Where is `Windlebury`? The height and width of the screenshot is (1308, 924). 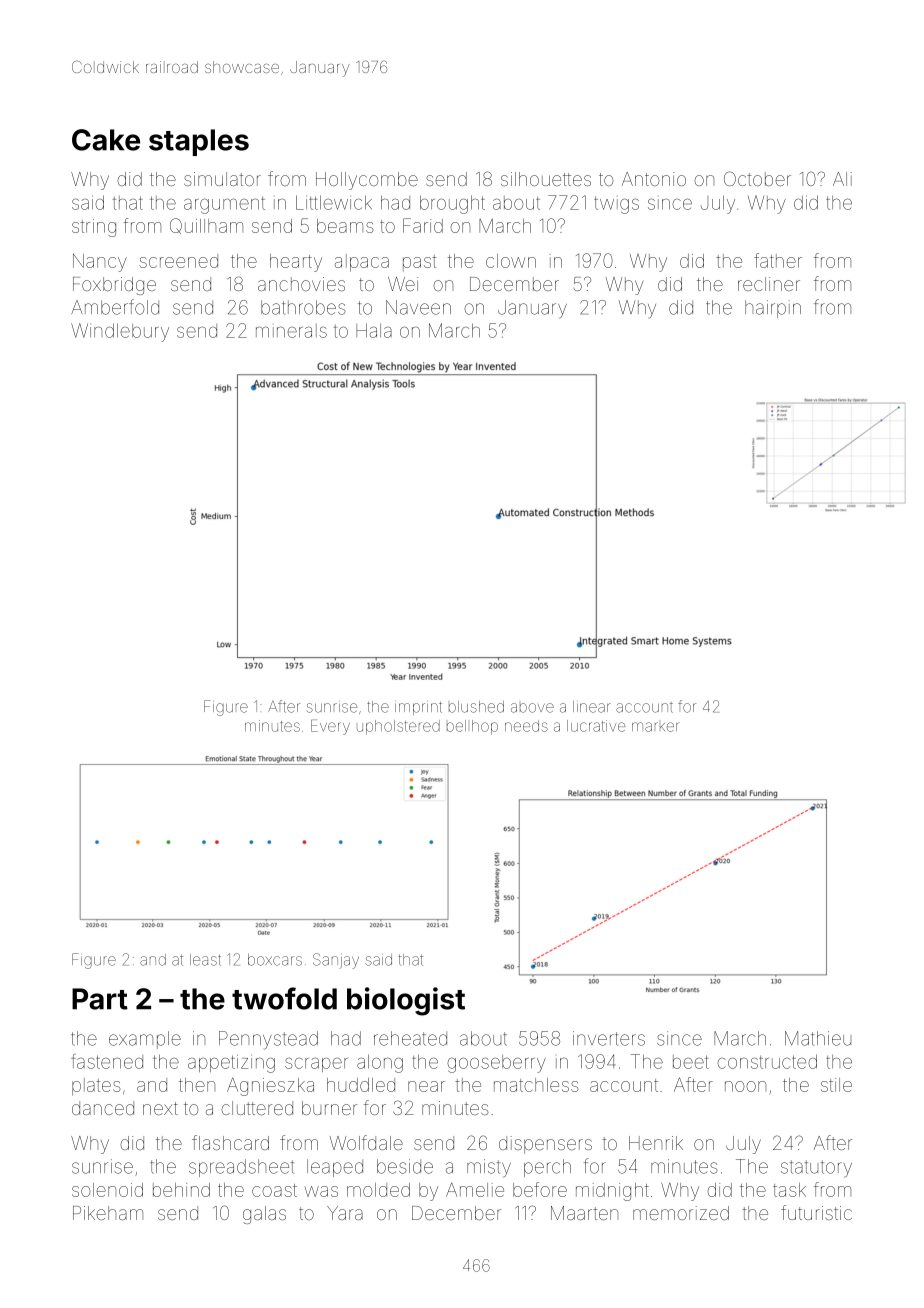 Windlebury is located at coordinates (120, 332).
